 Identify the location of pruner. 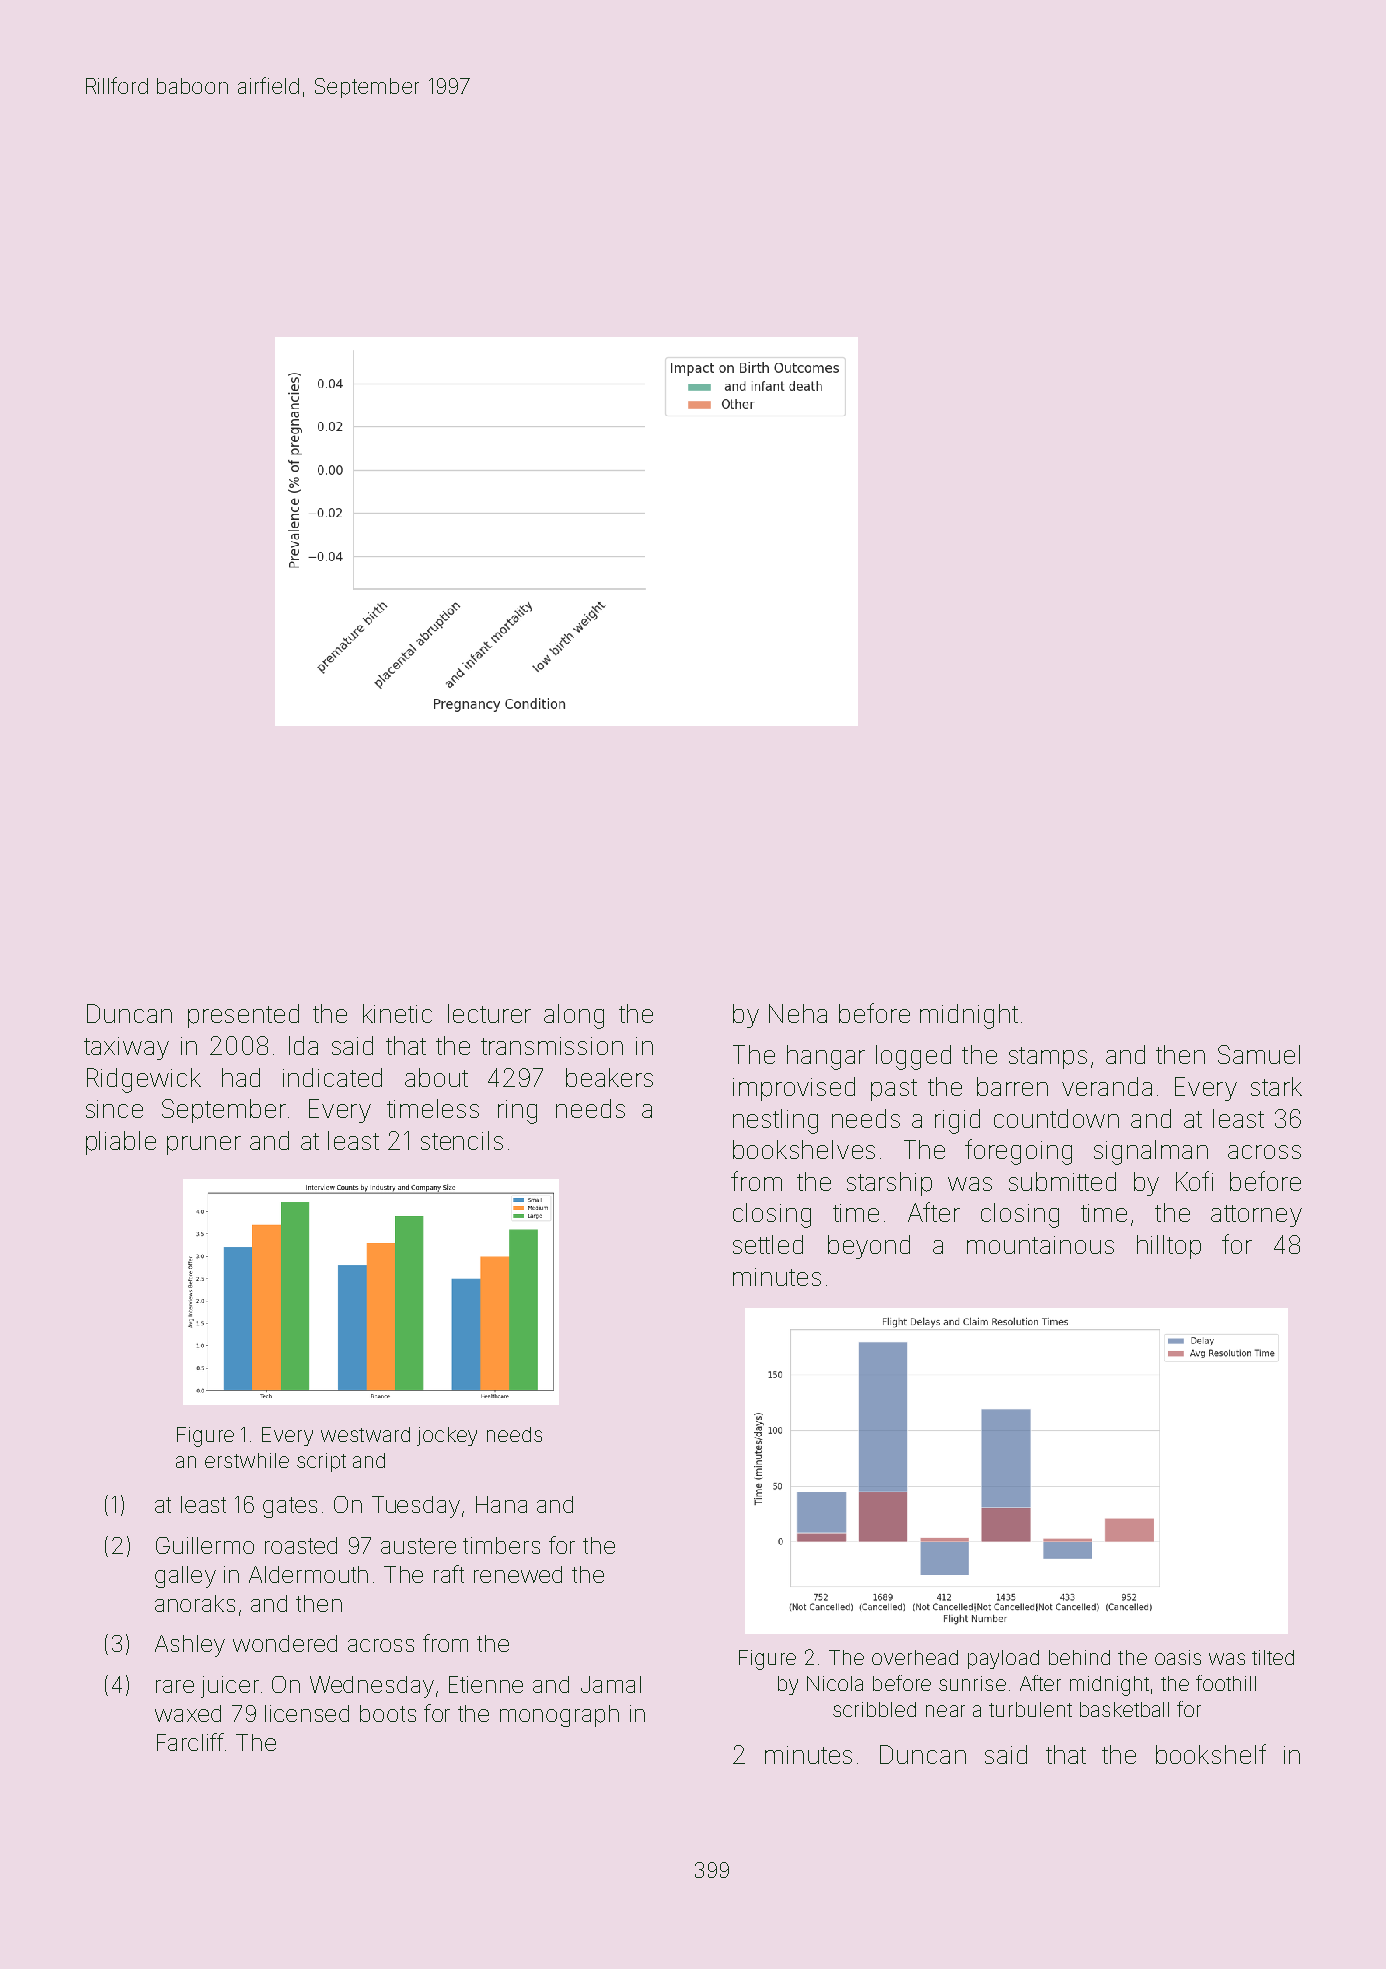
(204, 1145).
